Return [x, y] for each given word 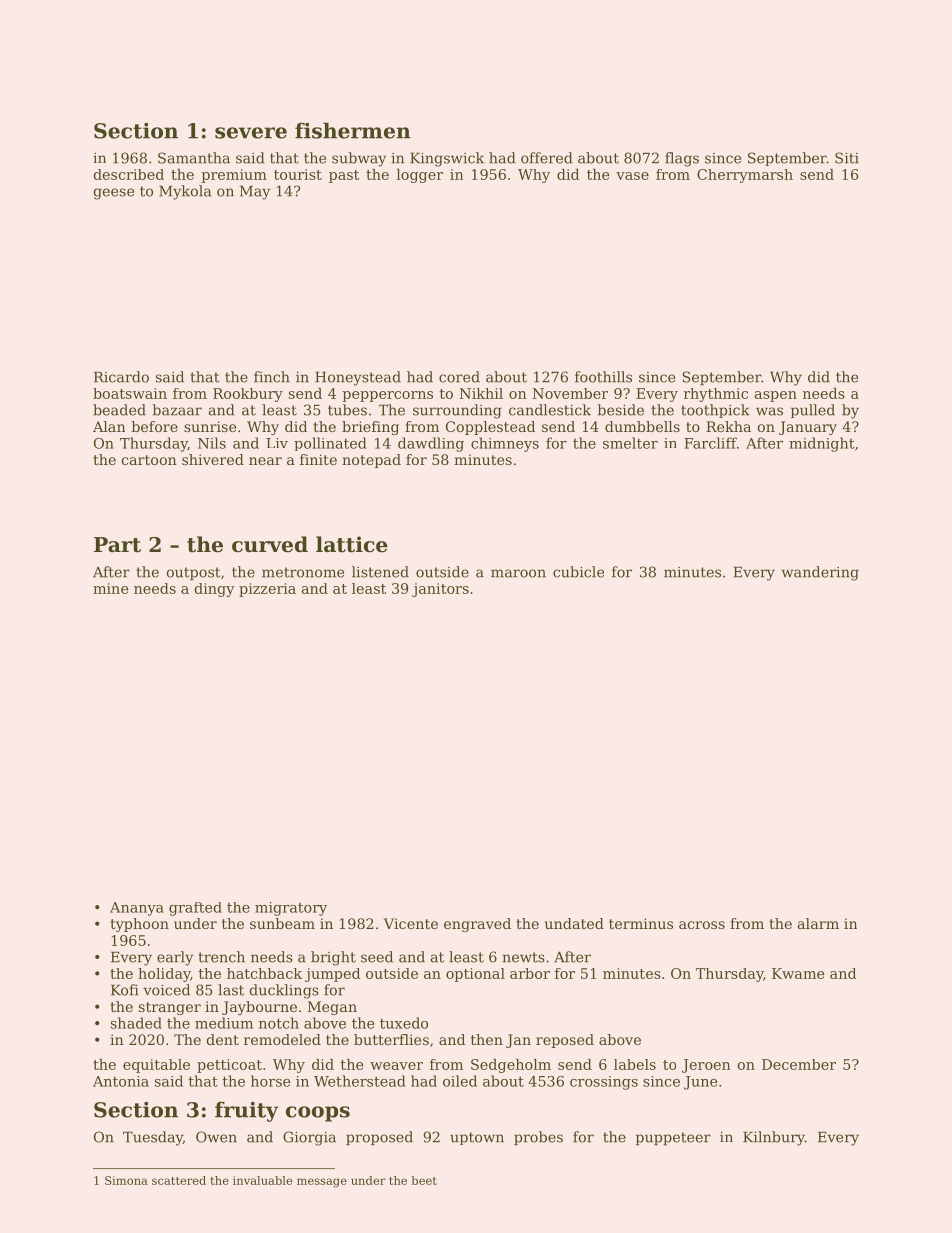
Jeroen [706, 1066]
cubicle [578, 572]
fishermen [353, 130]
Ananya [137, 909]
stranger [170, 1008]
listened [380, 572]
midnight [821, 444]
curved [270, 544]
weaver [396, 1066]
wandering [820, 573]
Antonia [121, 1081]
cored [459, 377]
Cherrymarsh [745, 176]
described [129, 174]
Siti [847, 158]
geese [114, 194]
